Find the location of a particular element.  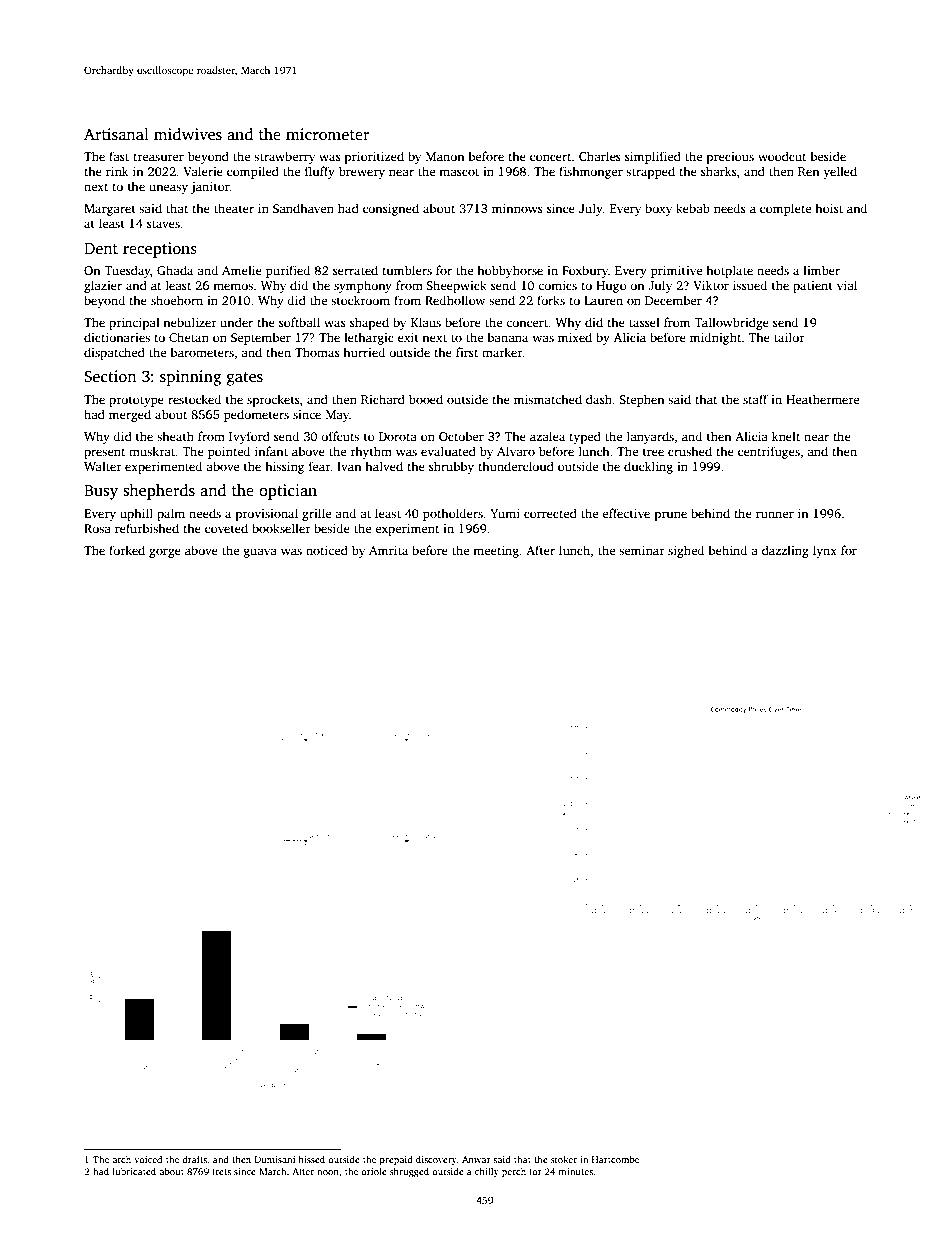

meeting is located at coordinates (496, 552).
